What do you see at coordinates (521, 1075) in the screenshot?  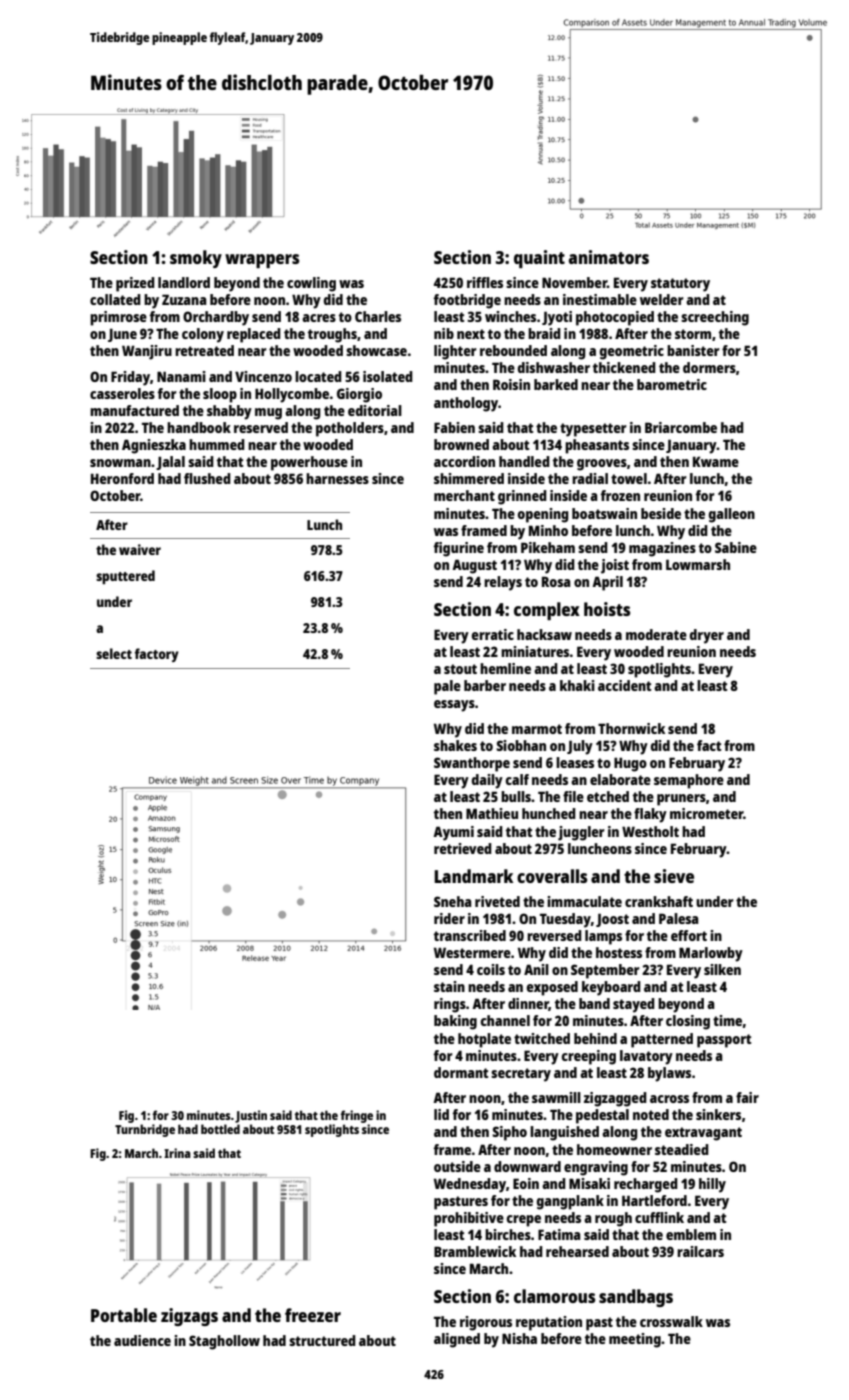 I see `secretary` at bounding box center [521, 1075].
